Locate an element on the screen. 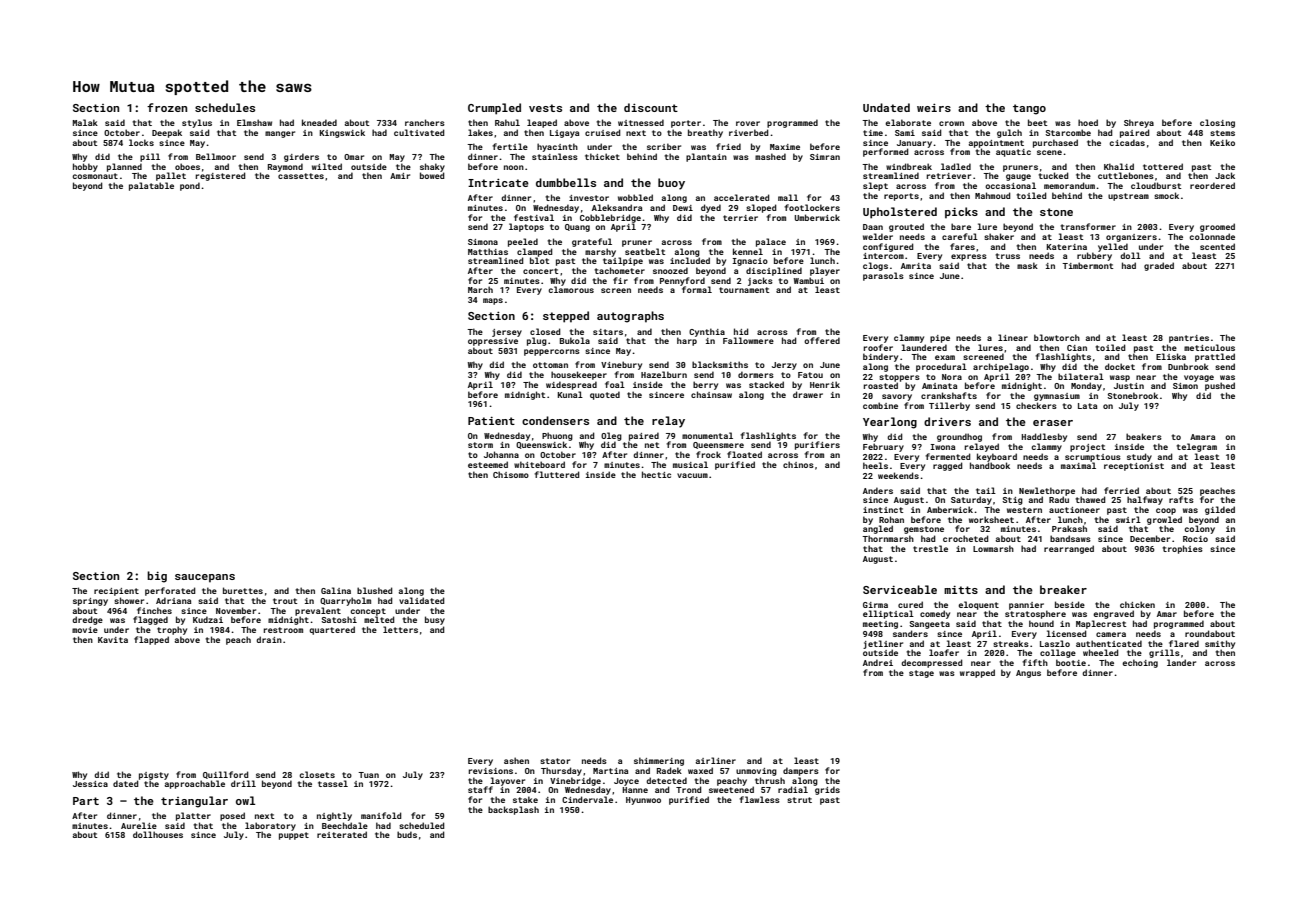  Vinebury is located at coordinates (621, 365).
